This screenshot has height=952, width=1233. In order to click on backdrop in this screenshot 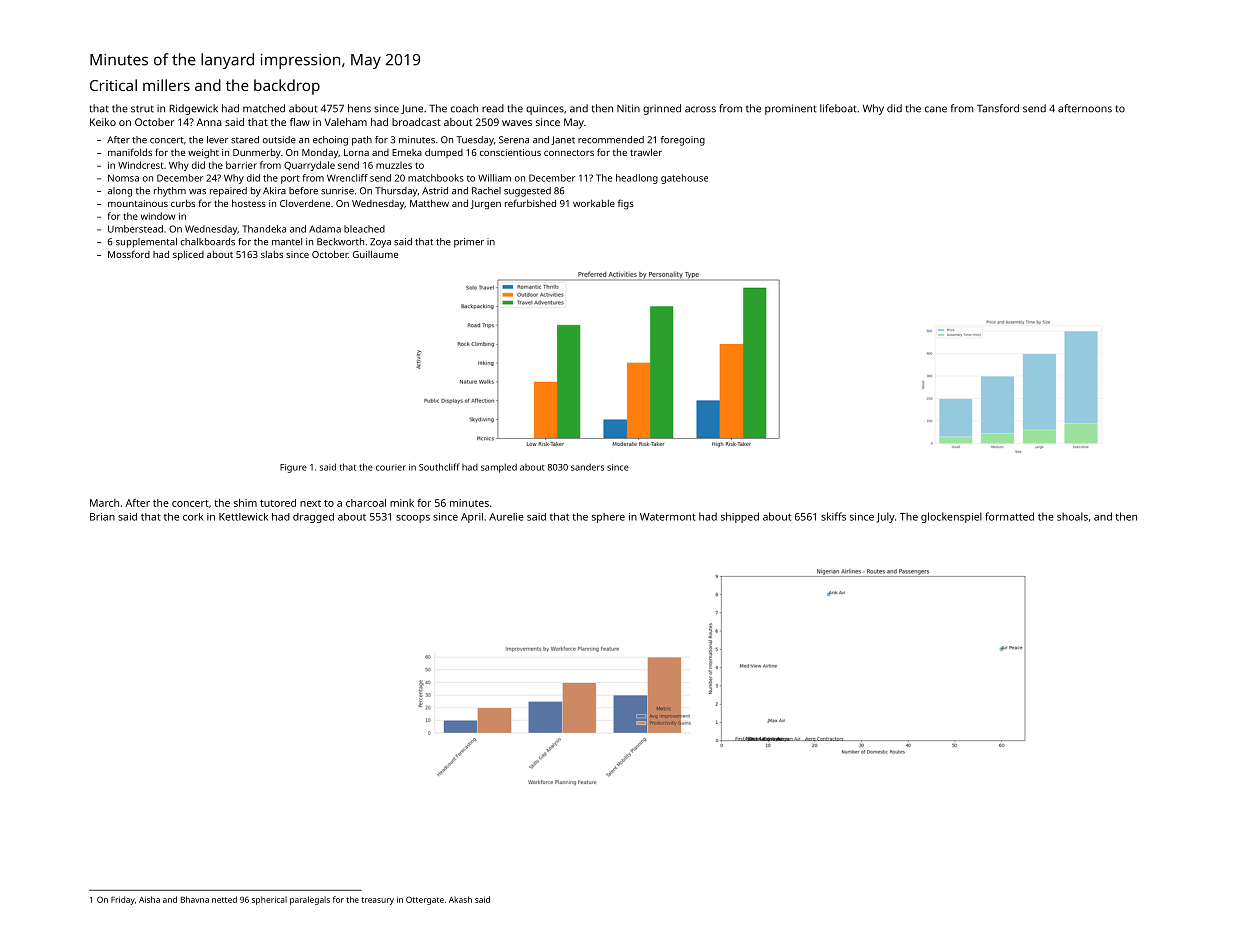, I will do `click(287, 87)`.
